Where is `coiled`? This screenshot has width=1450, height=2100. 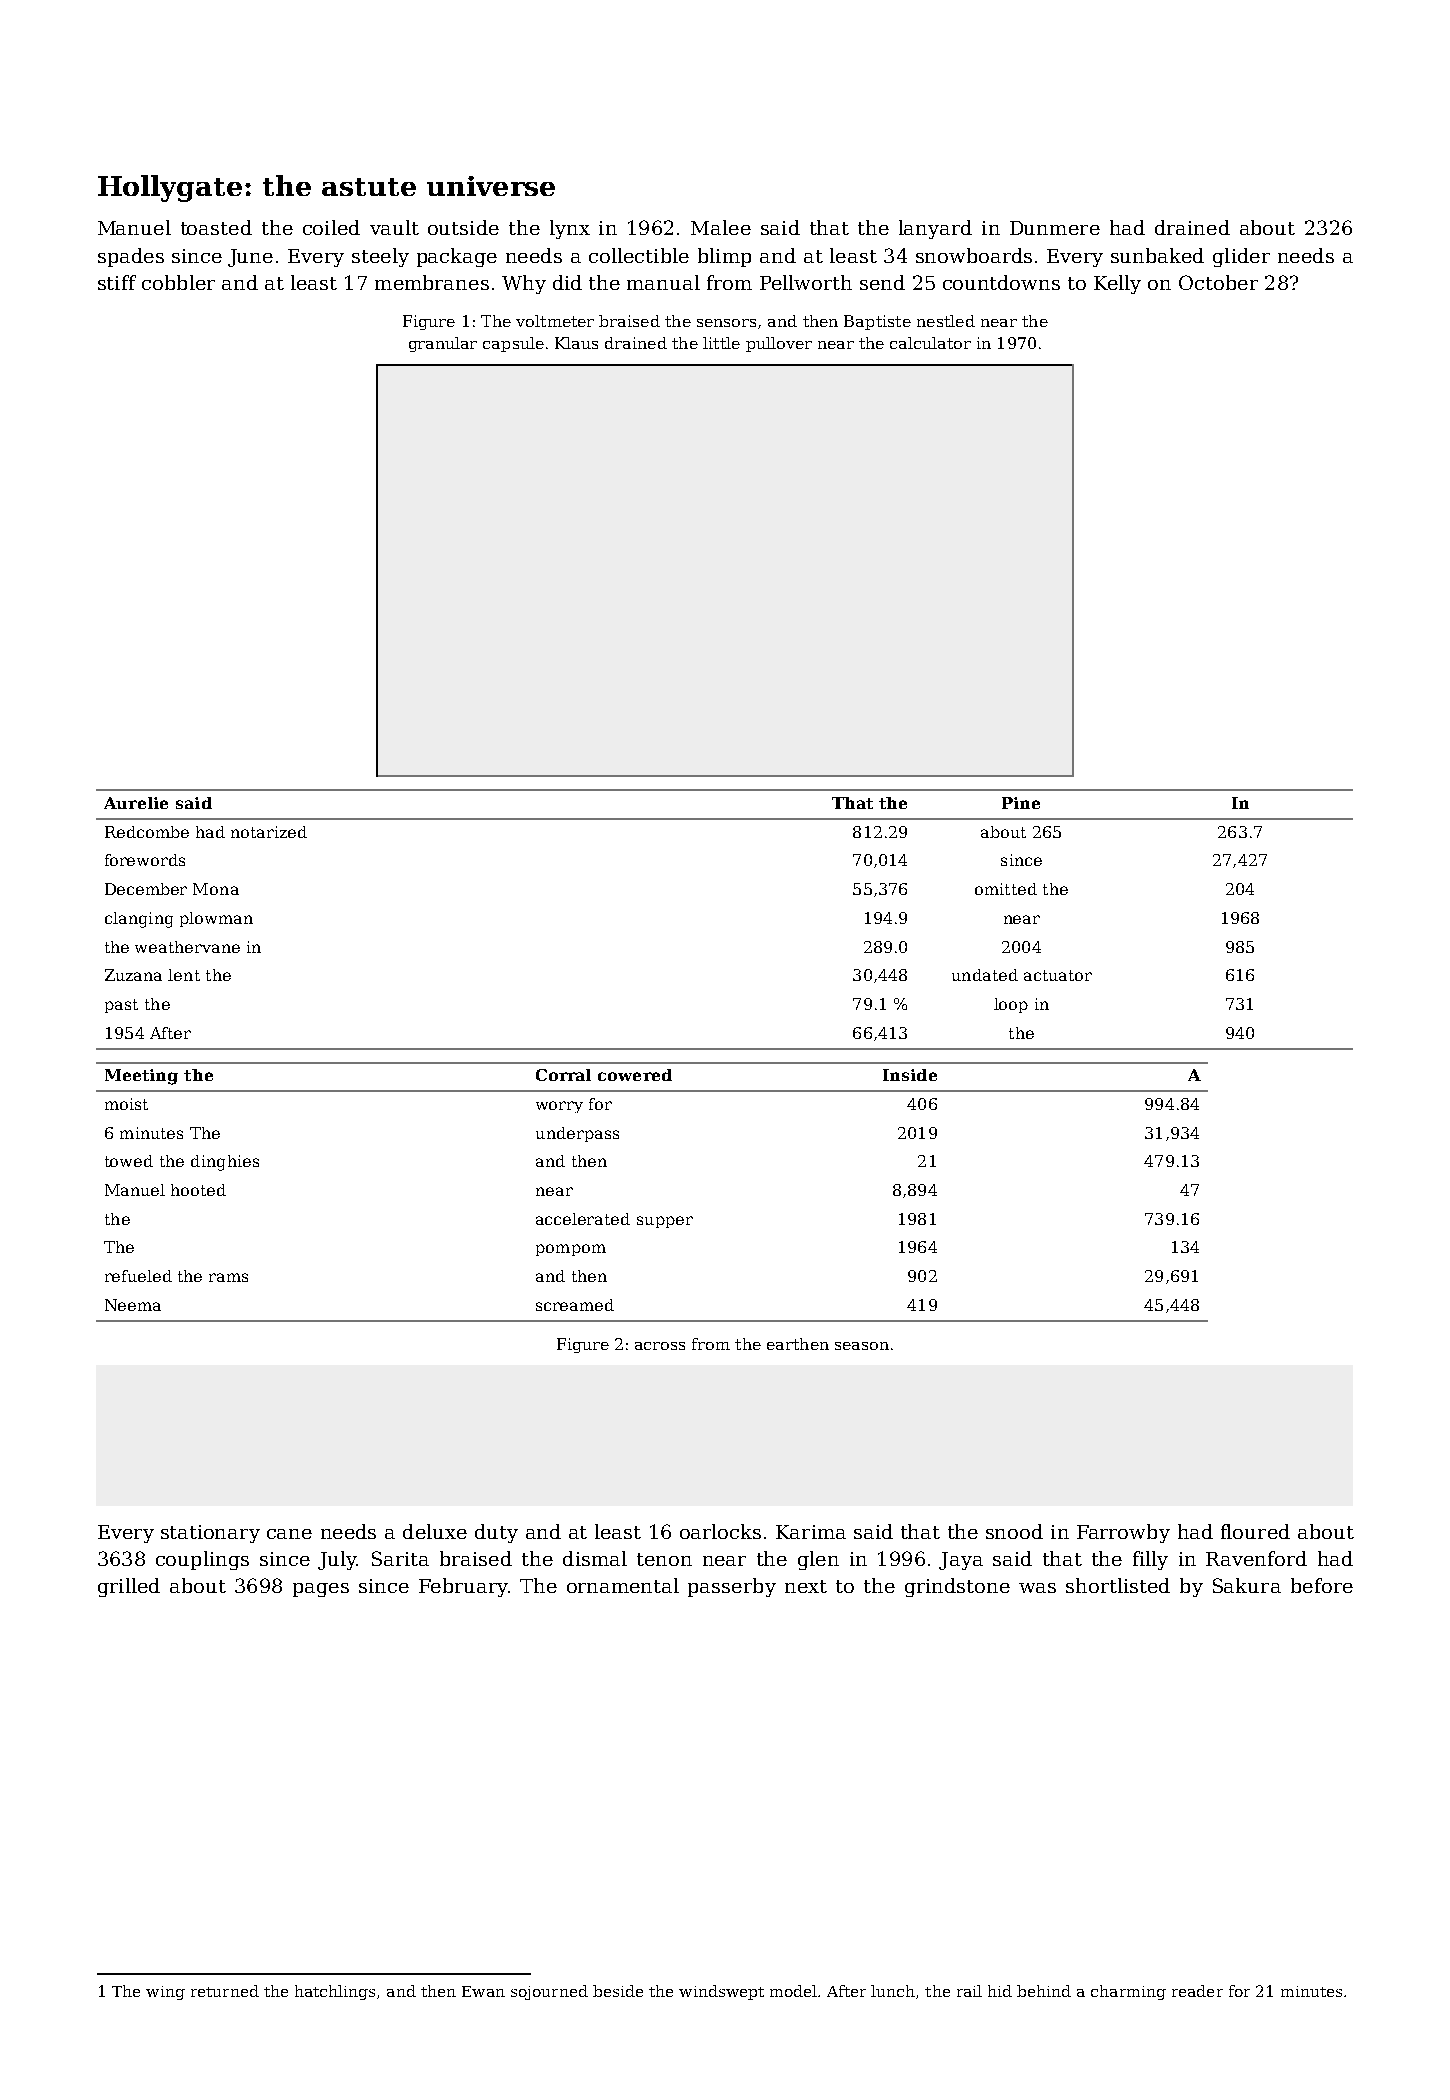
coiled is located at coordinates (331, 227).
